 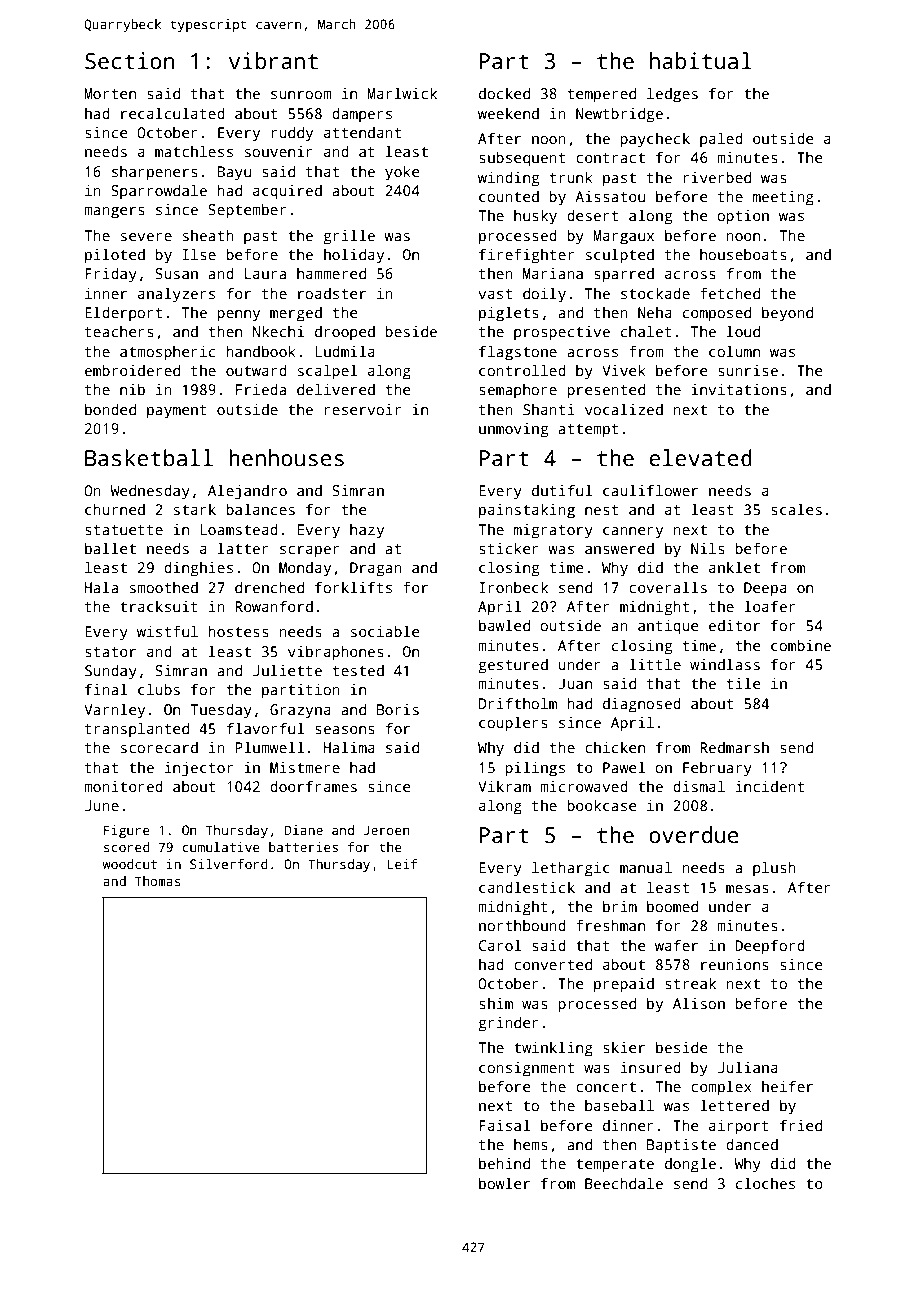 What do you see at coordinates (765, 1183) in the page?
I see `cloches` at bounding box center [765, 1183].
